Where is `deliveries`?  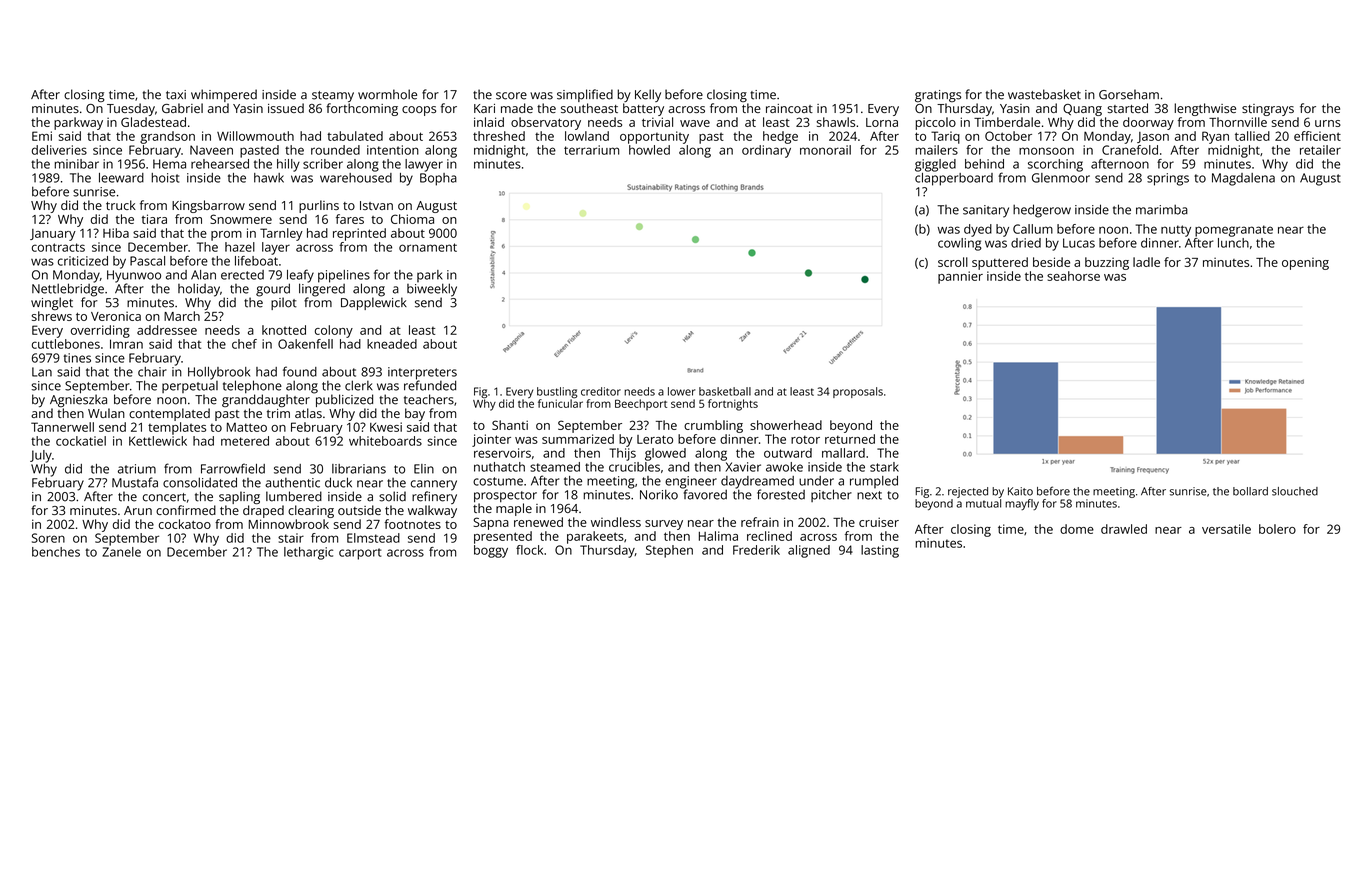 deliveries is located at coordinates (59, 150).
